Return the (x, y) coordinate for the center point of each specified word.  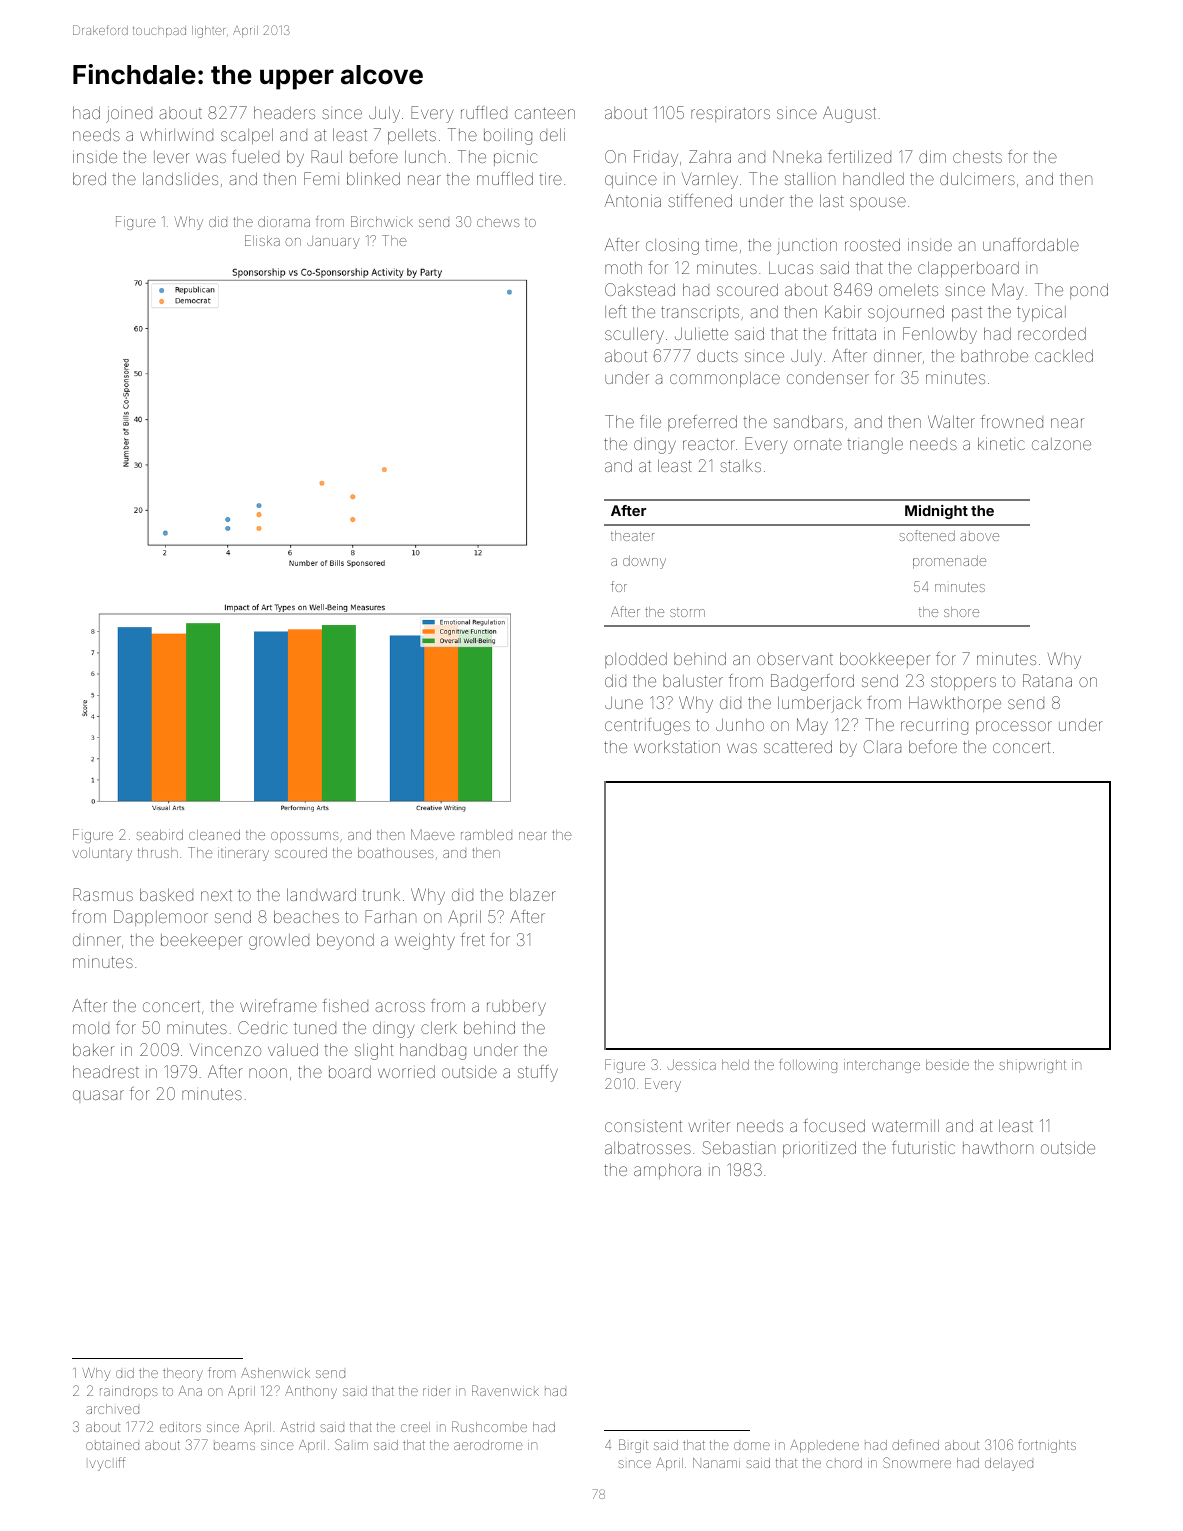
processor (1014, 727)
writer (709, 1126)
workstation (677, 746)
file (650, 421)
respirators (730, 114)
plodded (636, 660)
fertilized (859, 156)
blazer (533, 894)
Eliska (262, 240)
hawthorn (998, 1147)
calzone (1061, 444)
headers (284, 112)
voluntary (102, 854)
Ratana (1047, 680)
